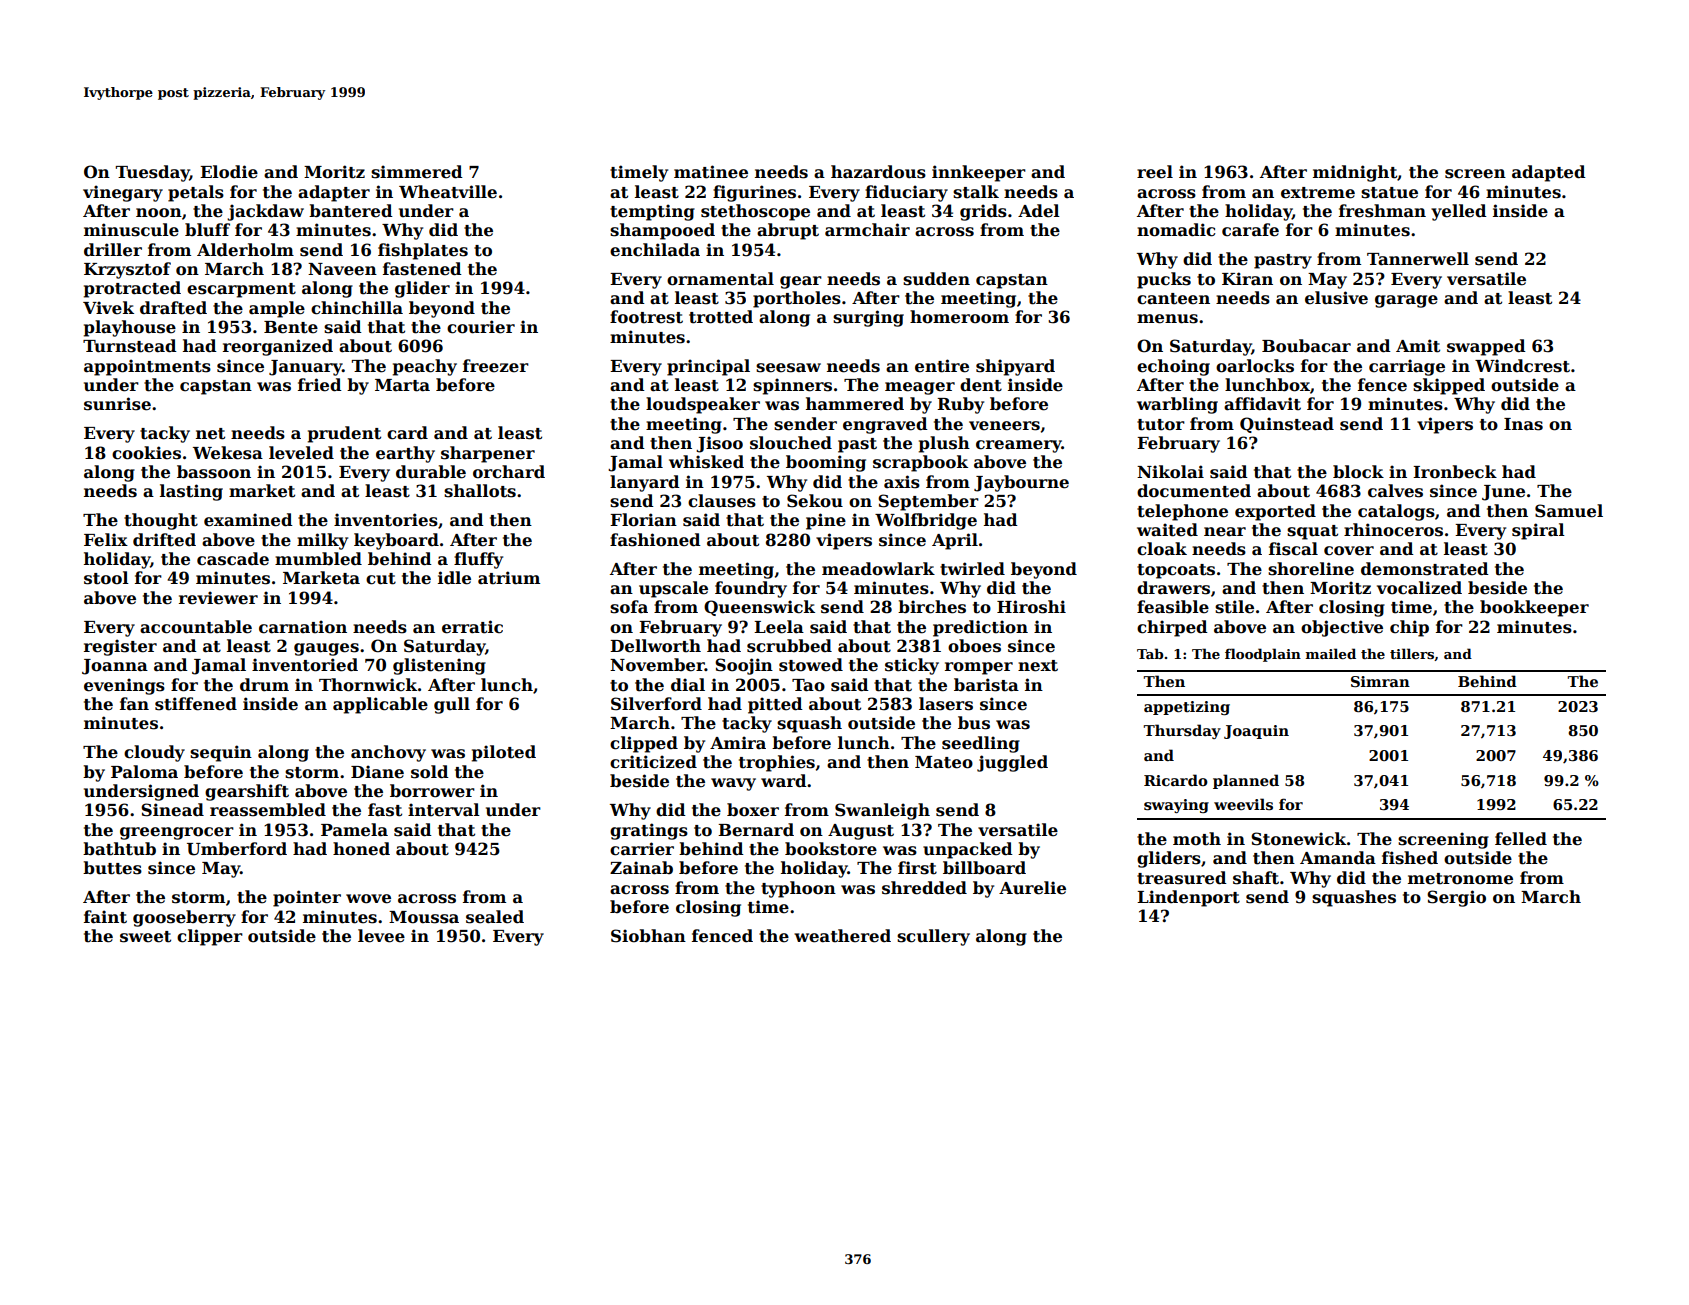  I want to click on tempting, so click(652, 212).
